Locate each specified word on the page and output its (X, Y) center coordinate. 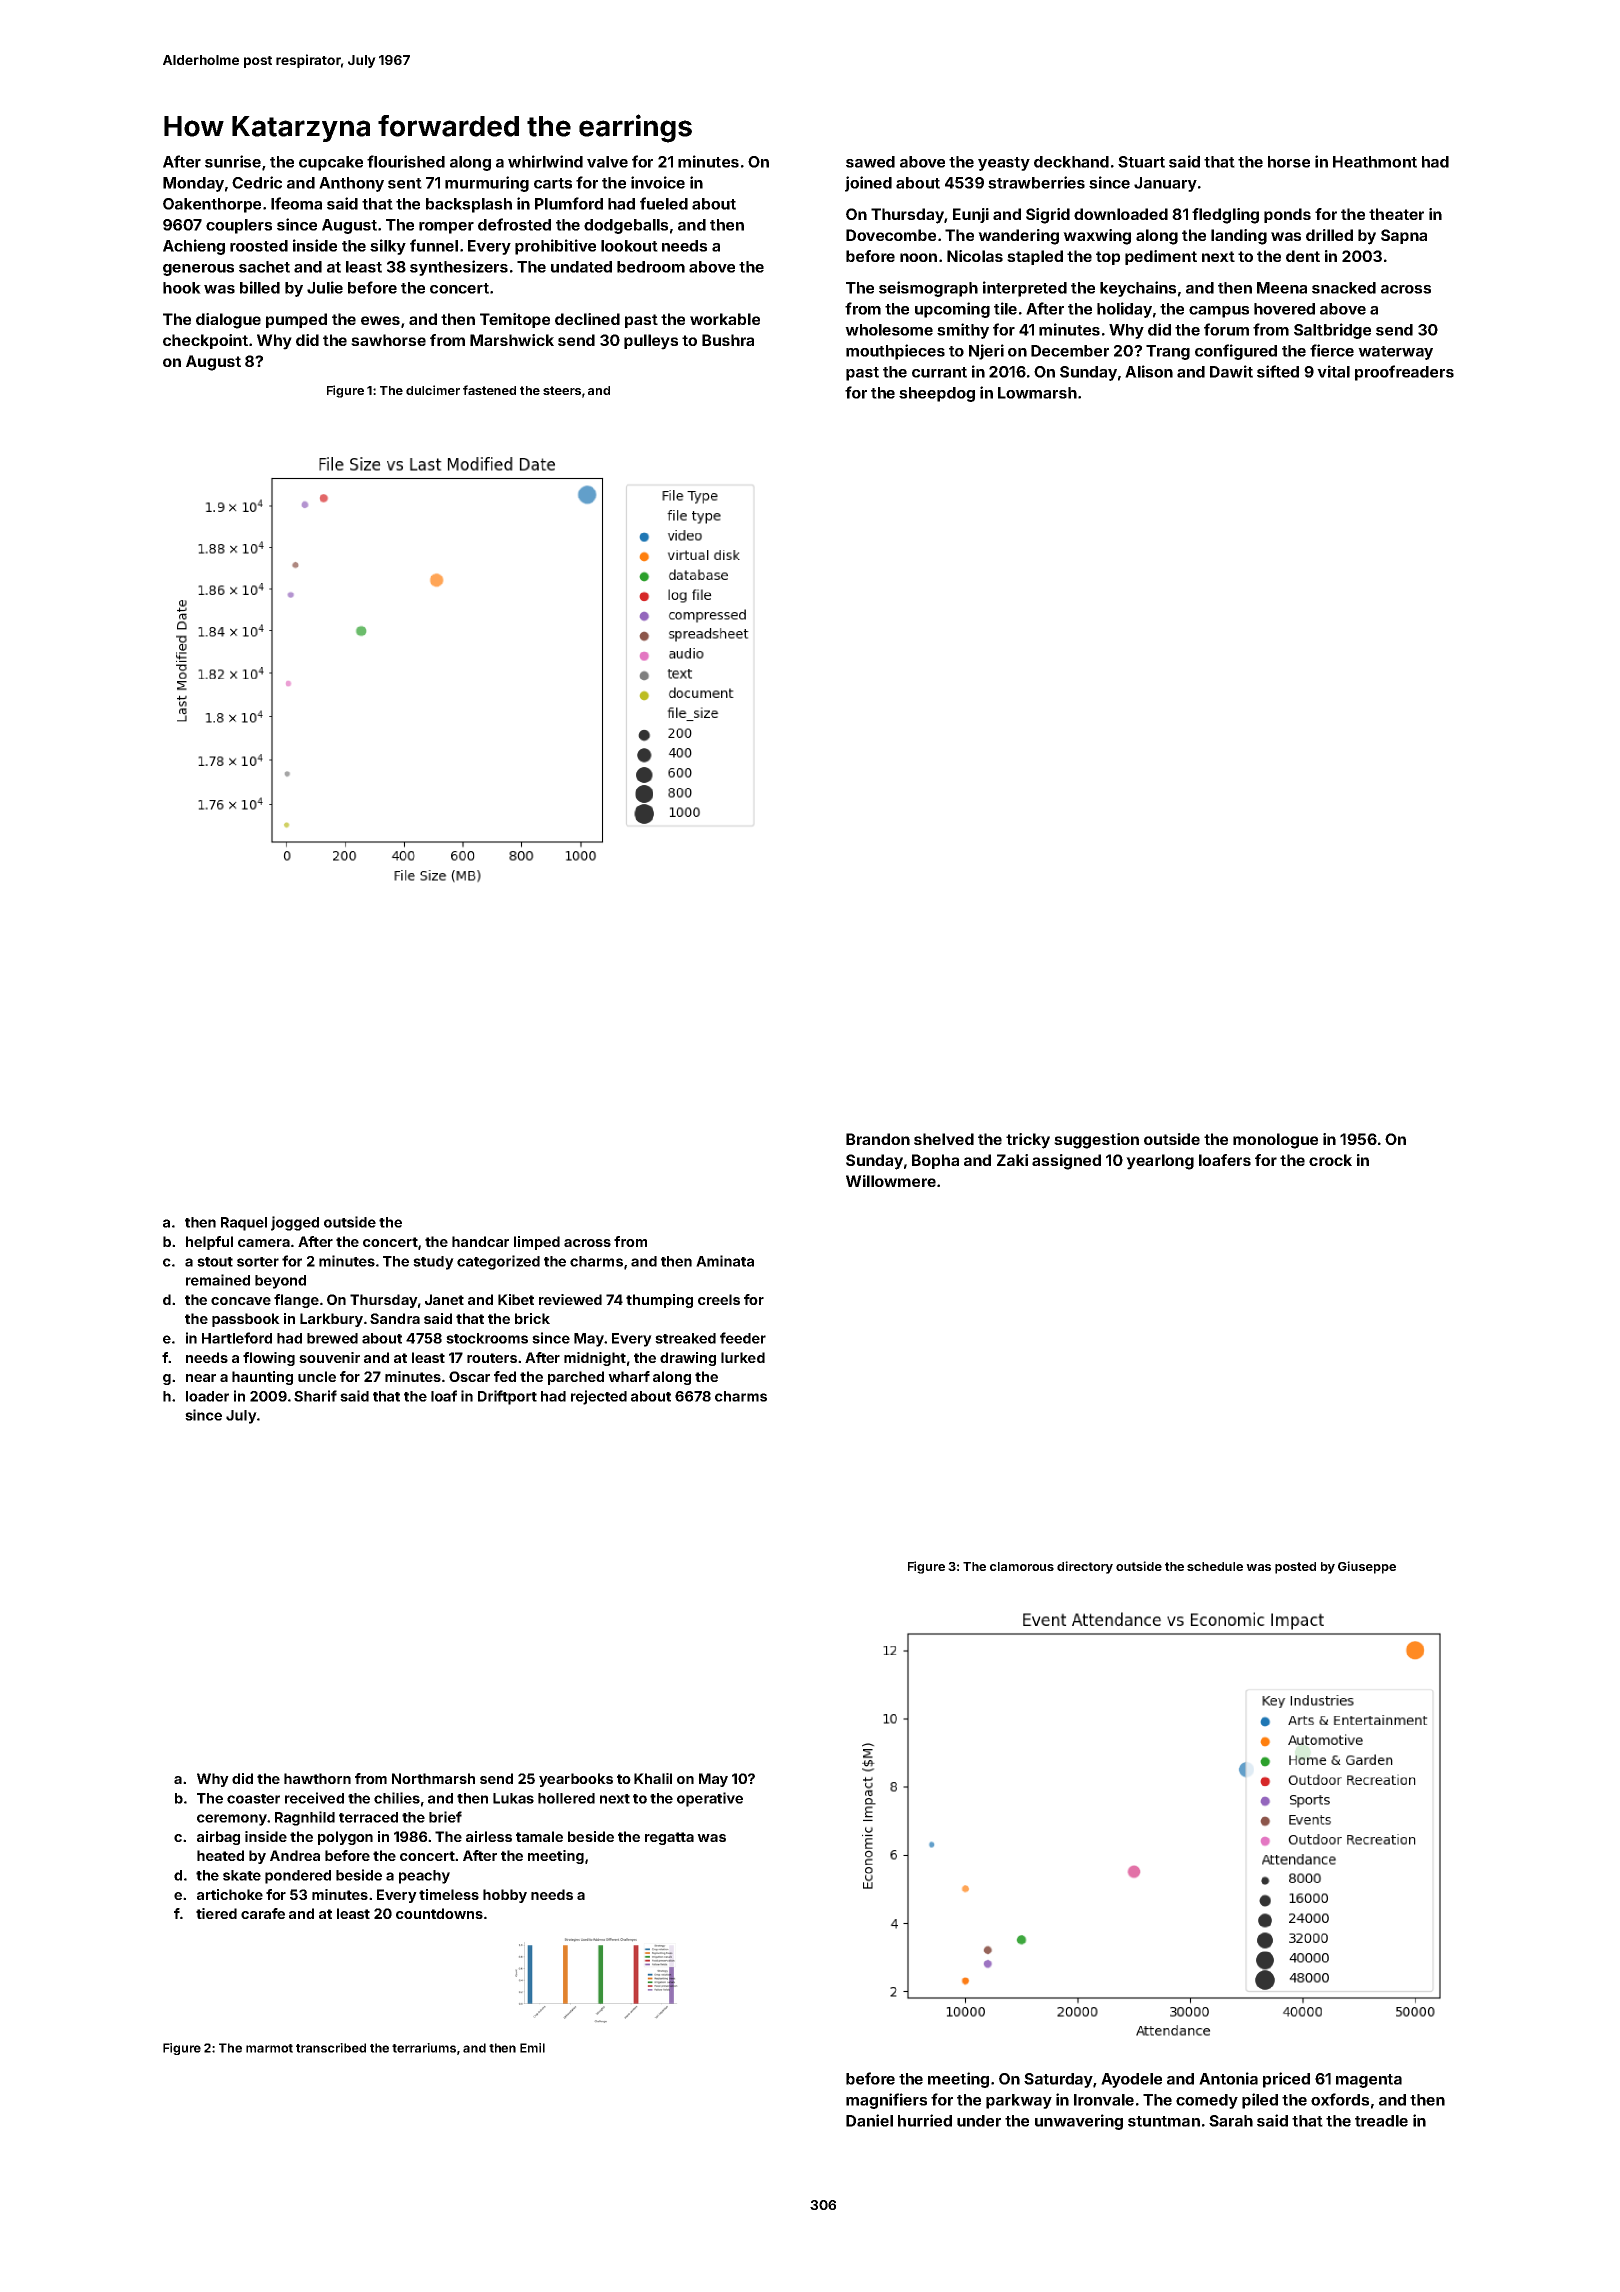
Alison (1149, 371)
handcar (480, 1241)
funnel (434, 245)
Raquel (244, 1224)
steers (562, 390)
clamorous (1022, 1566)
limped (537, 1243)
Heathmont (1375, 162)
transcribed (331, 2048)
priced (1286, 2080)
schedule (1215, 1566)
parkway (1019, 2101)
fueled (664, 203)
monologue (1275, 1141)
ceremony (232, 1820)
